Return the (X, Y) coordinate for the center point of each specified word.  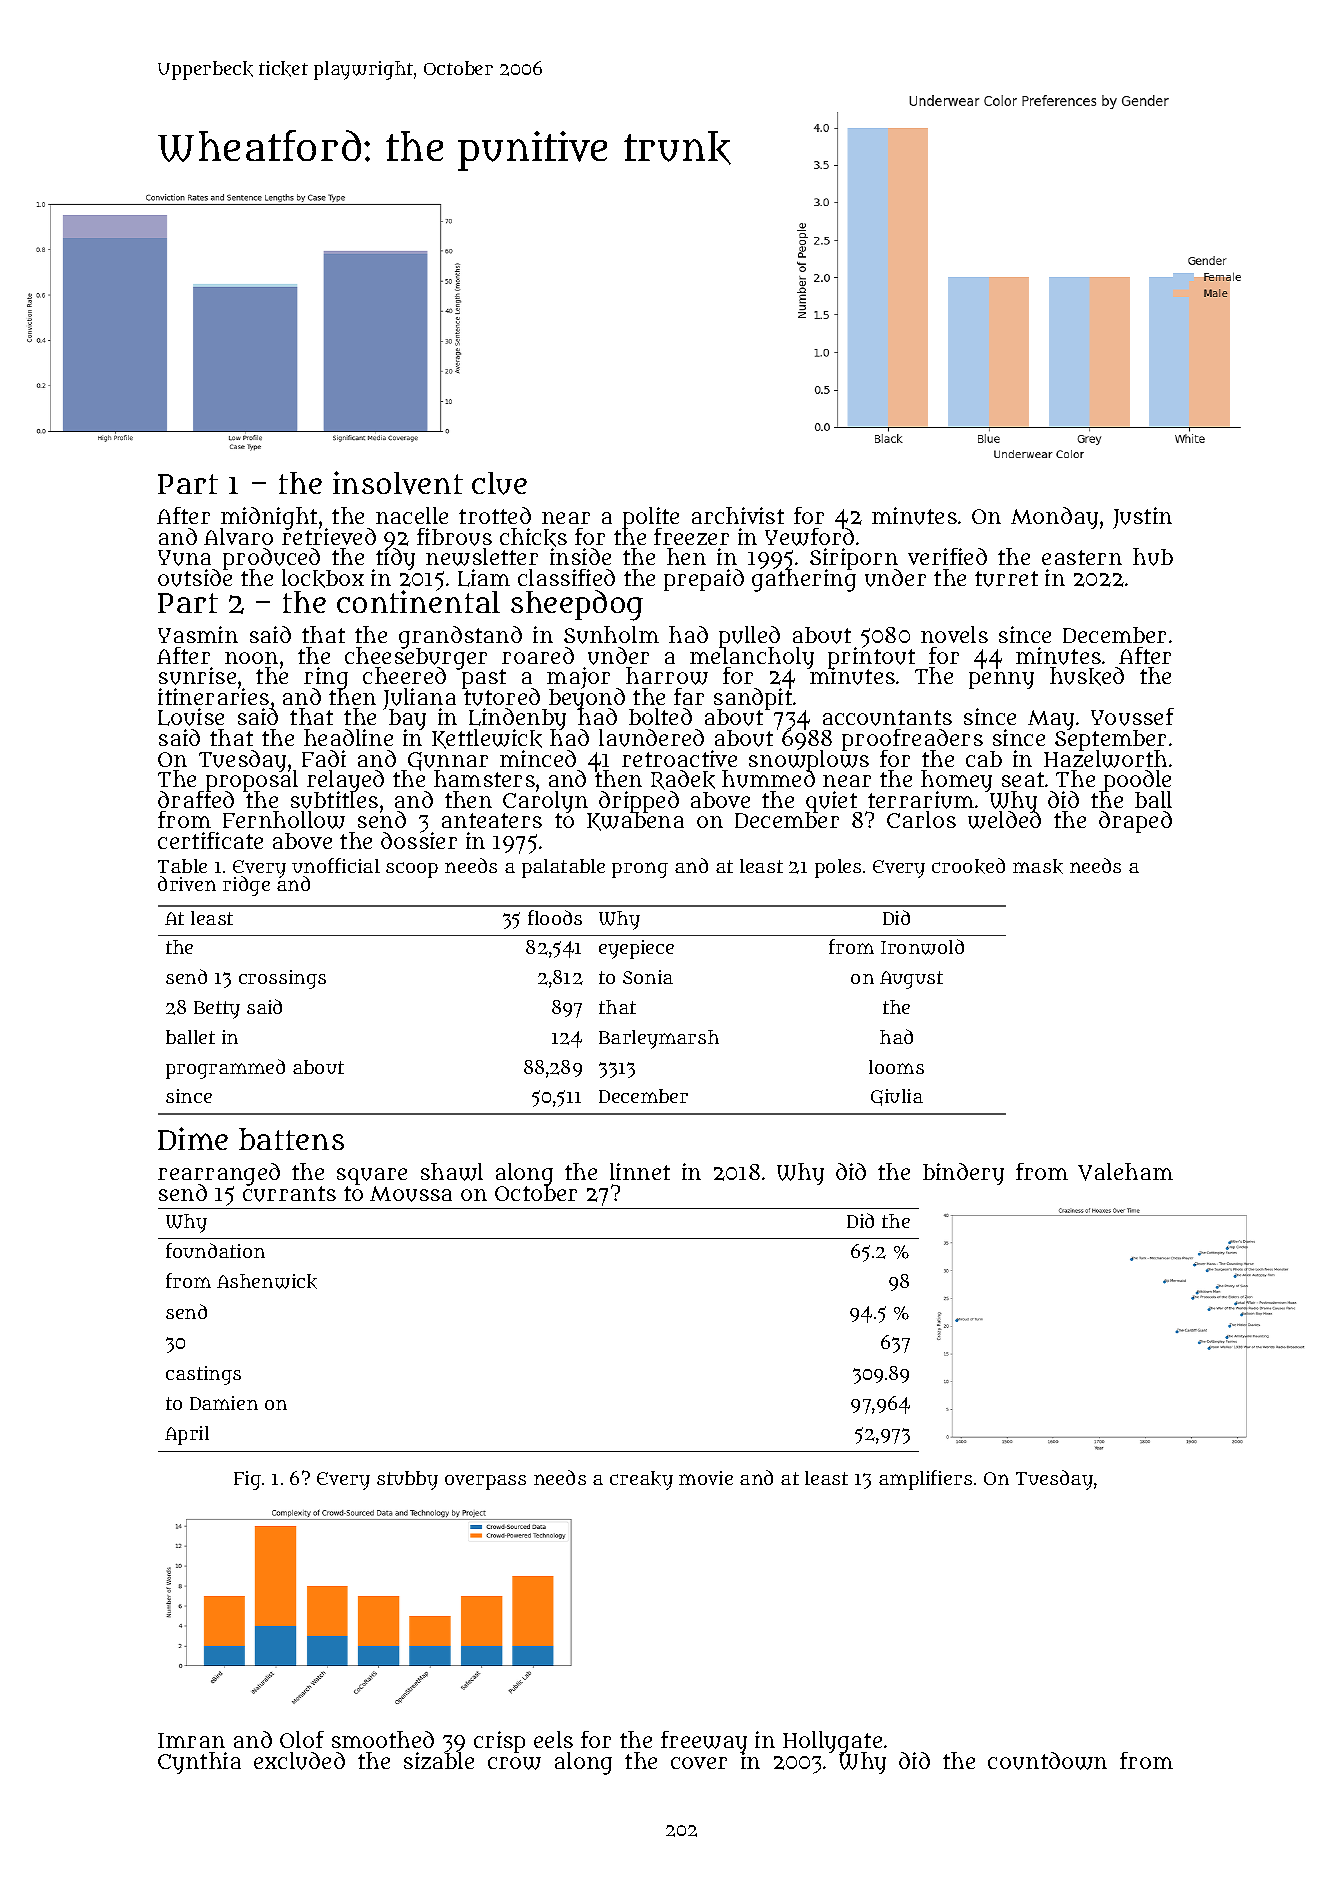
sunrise (197, 676)
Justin (1142, 518)
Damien (224, 1403)
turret (1006, 579)
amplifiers (925, 1480)
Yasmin (198, 634)
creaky (641, 1480)
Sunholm (611, 635)
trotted (495, 515)
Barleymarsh (659, 1039)
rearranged (219, 1174)
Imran (191, 1740)
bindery (963, 1174)
